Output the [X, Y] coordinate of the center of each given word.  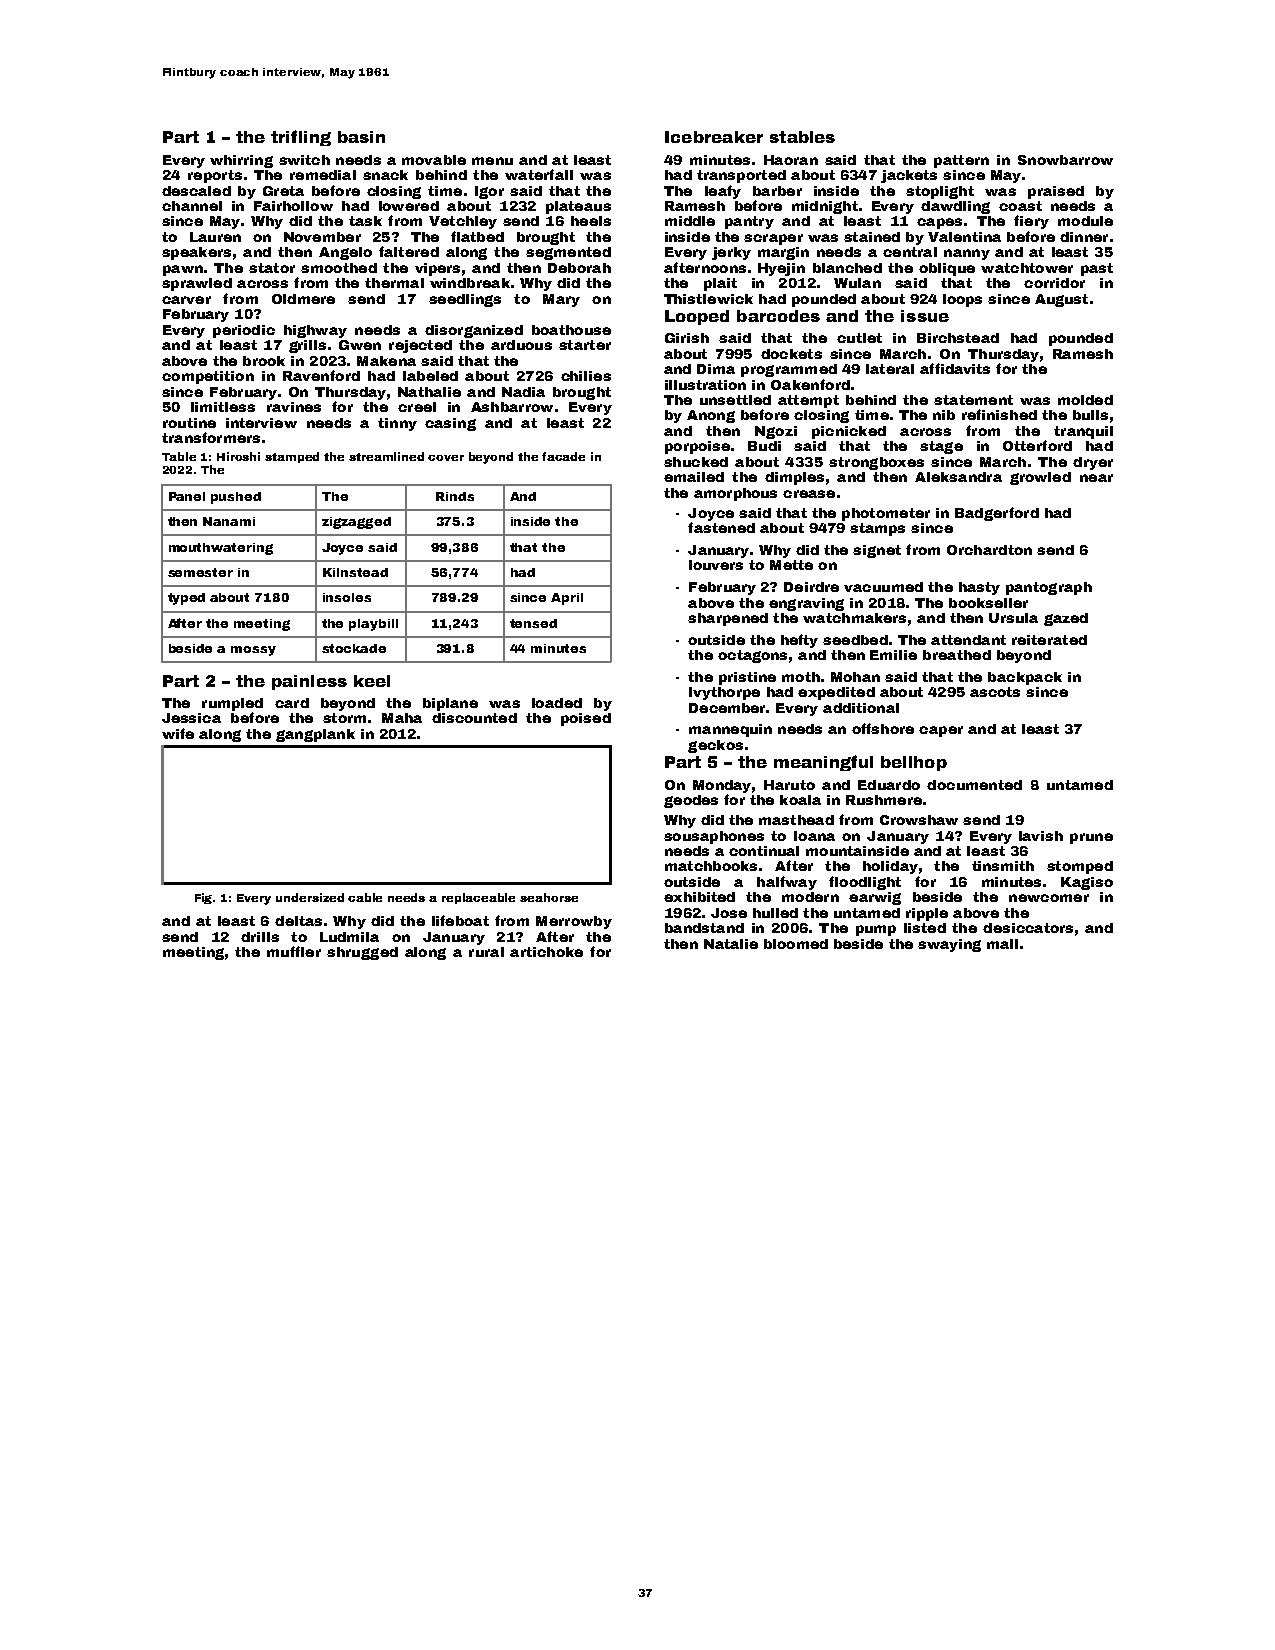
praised [1056, 192]
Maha [402, 718]
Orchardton [989, 550]
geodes [691, 801]
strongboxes [876, 463]
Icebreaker [714, 137]
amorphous [735, 494]
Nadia [523, 392]
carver [186, 300]
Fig [204, 898]
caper [941, 731]
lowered [409, 206]
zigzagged [356, 523]
